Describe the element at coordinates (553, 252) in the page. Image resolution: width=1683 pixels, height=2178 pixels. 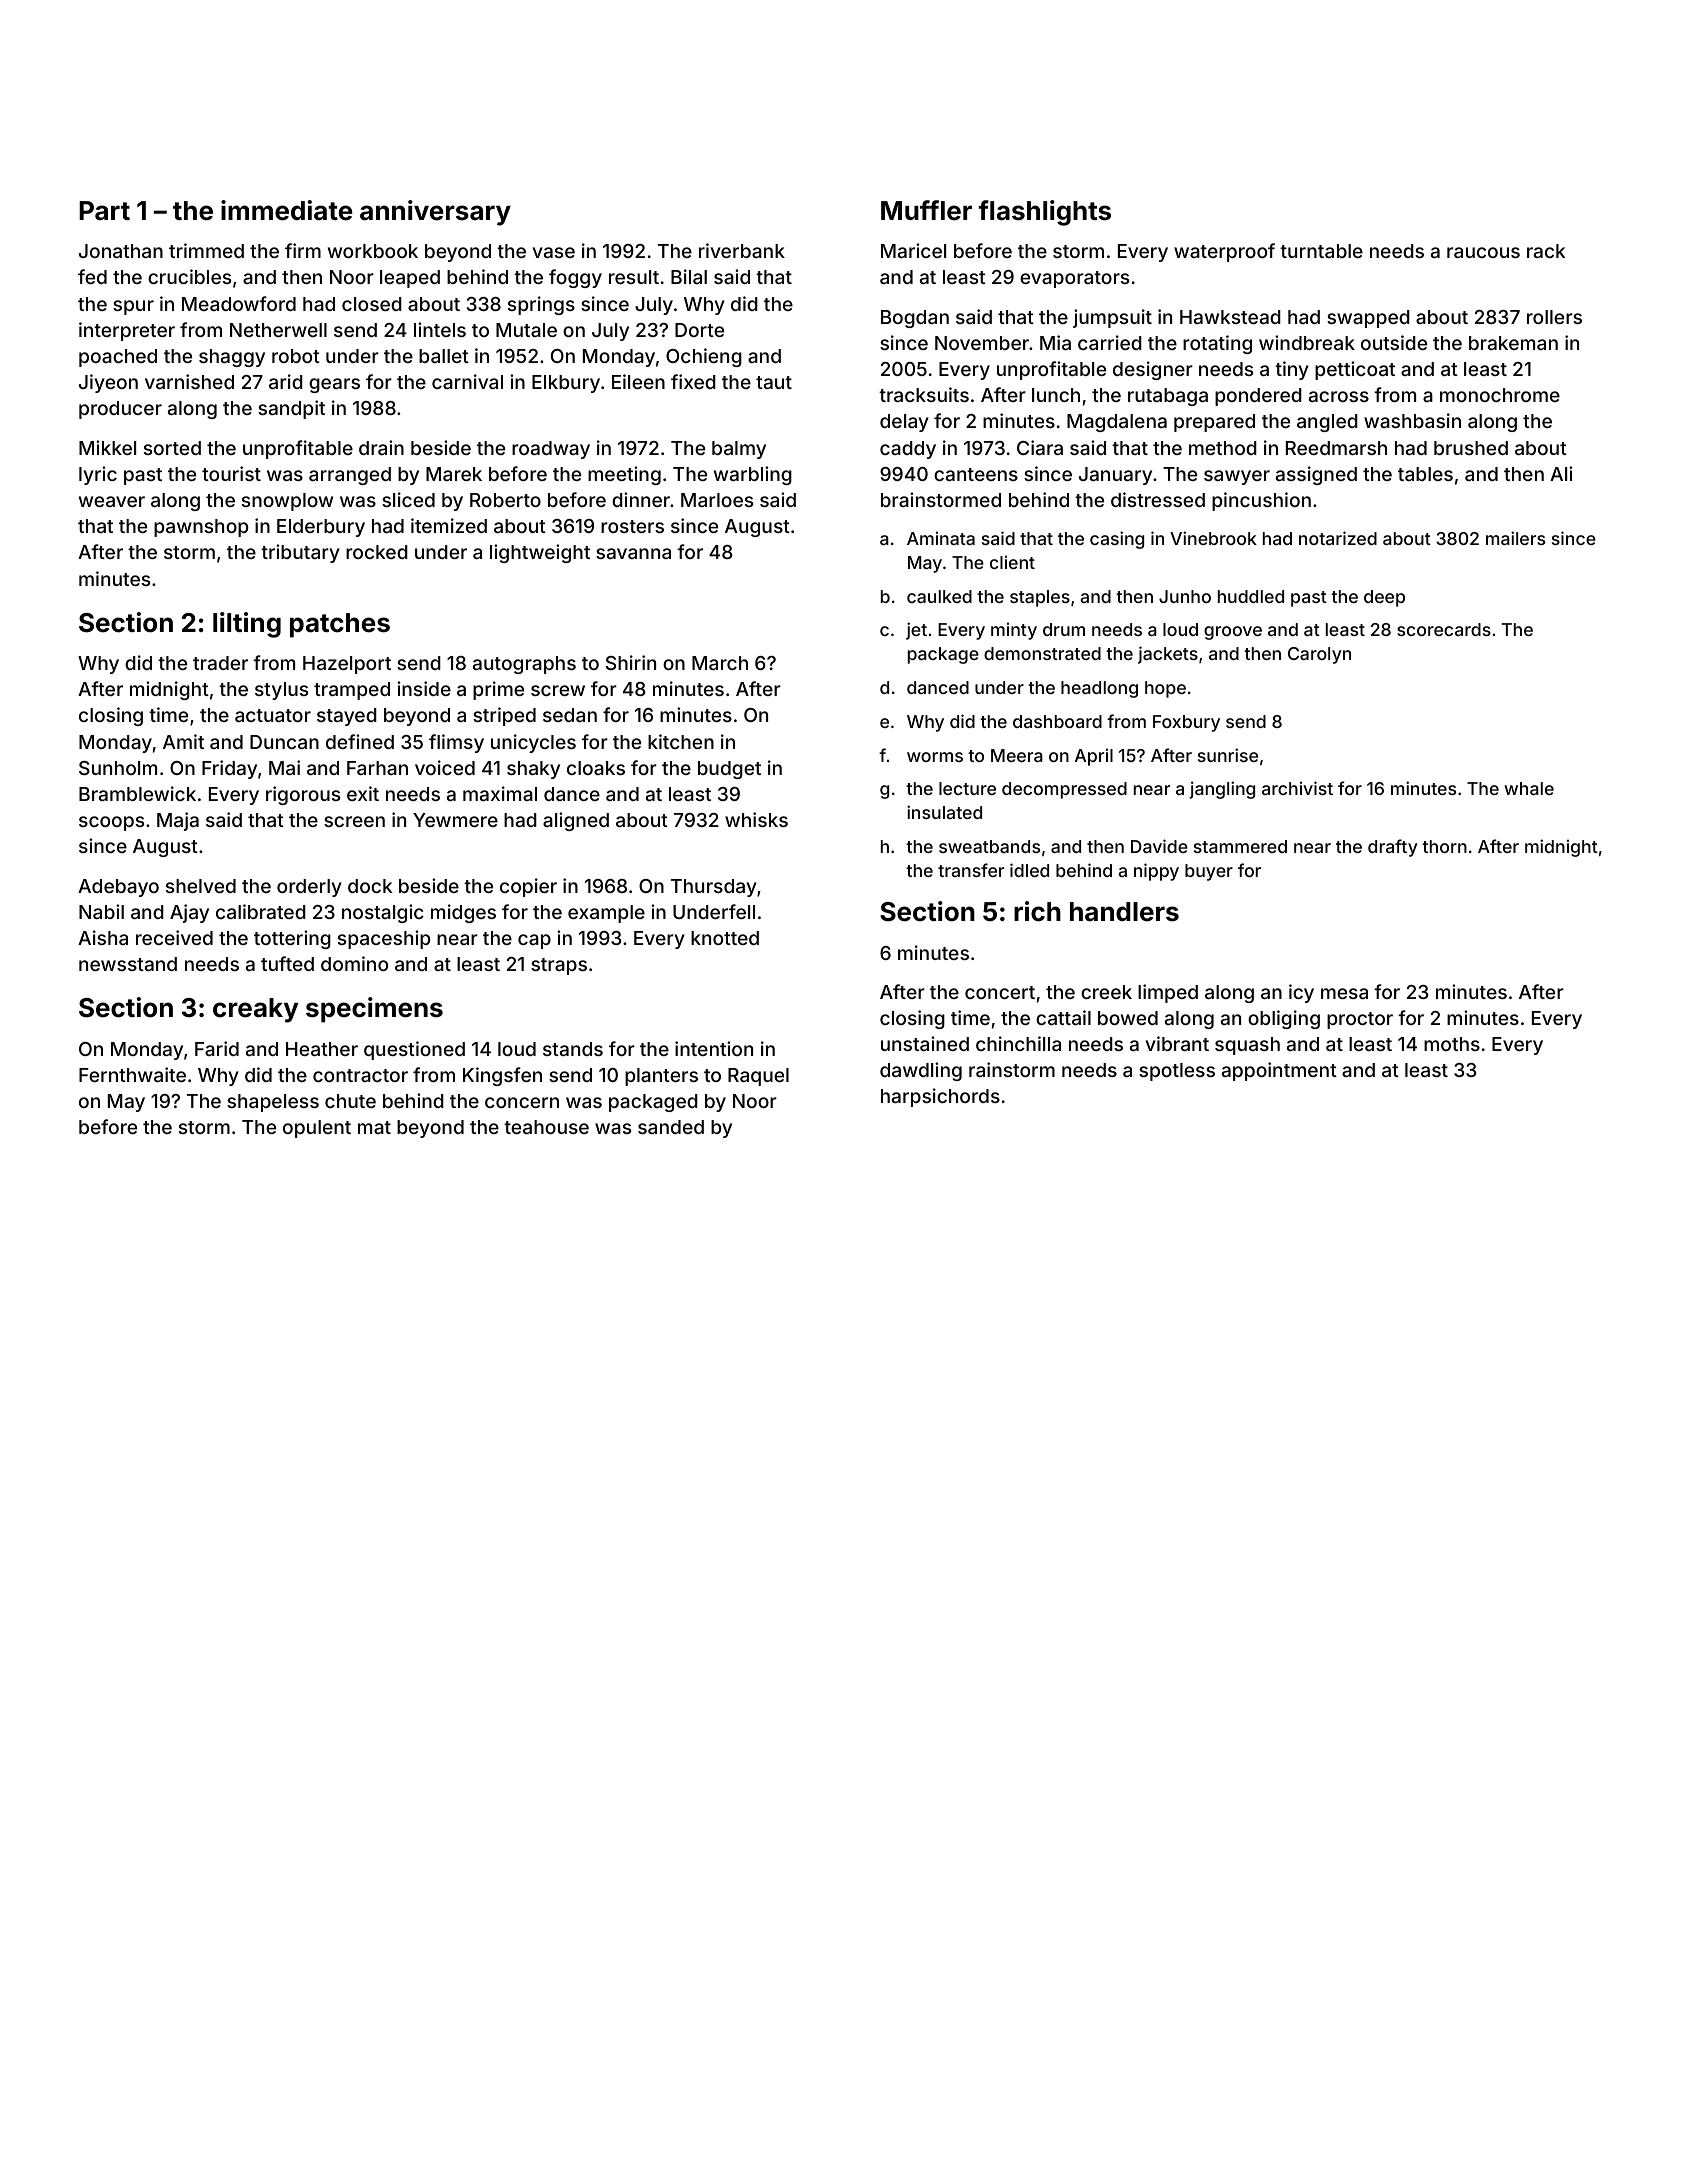
I see `vase` at that location.
